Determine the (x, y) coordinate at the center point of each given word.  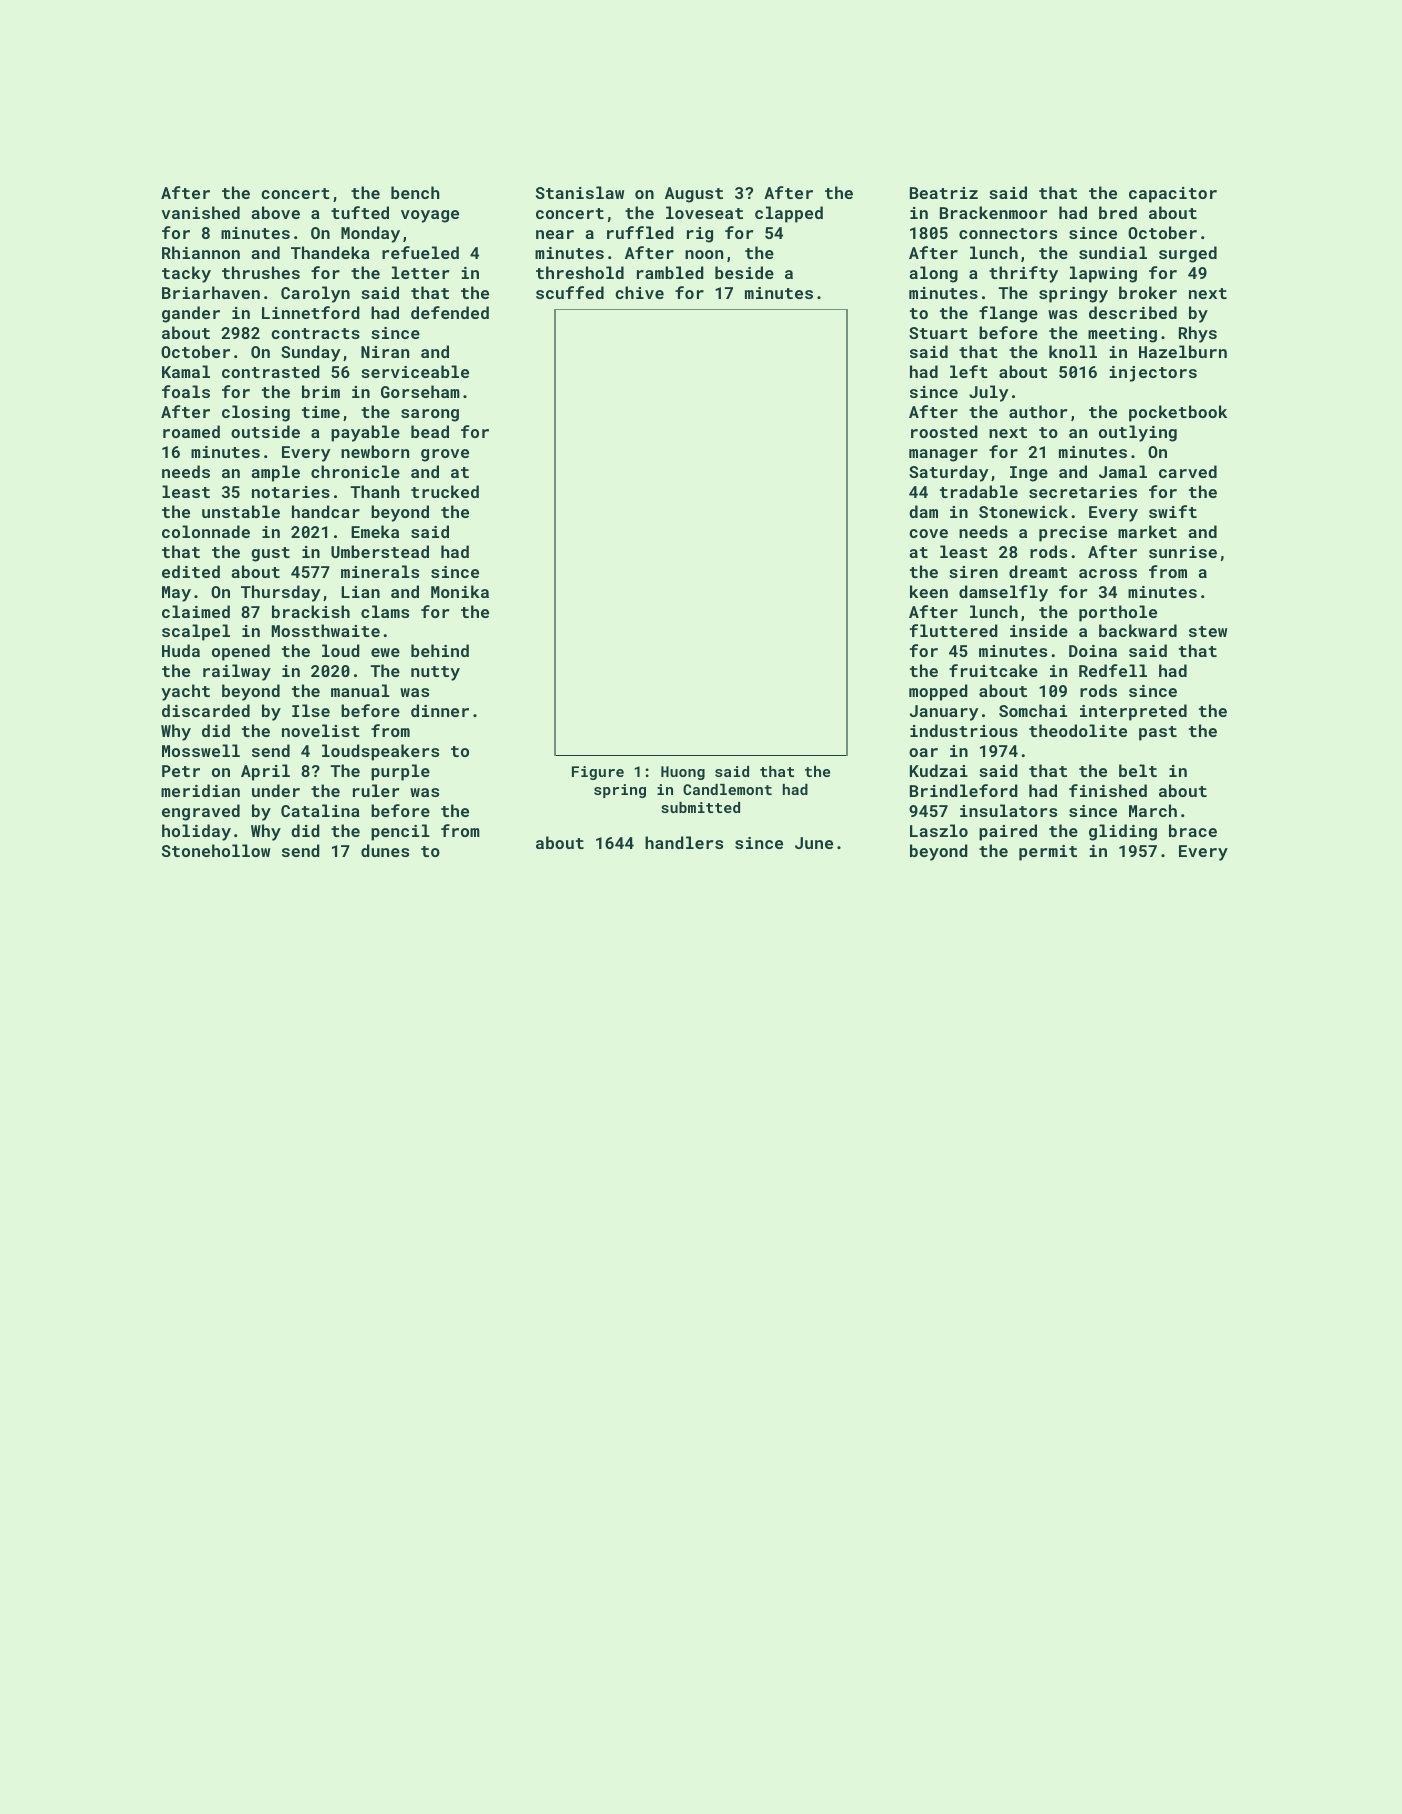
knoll (1073, 351)
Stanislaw (580, 192)
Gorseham (420, 391)
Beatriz (944, 193)
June (814, 843)
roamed (191, 431)
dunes (385, 850)
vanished (201, 212)
